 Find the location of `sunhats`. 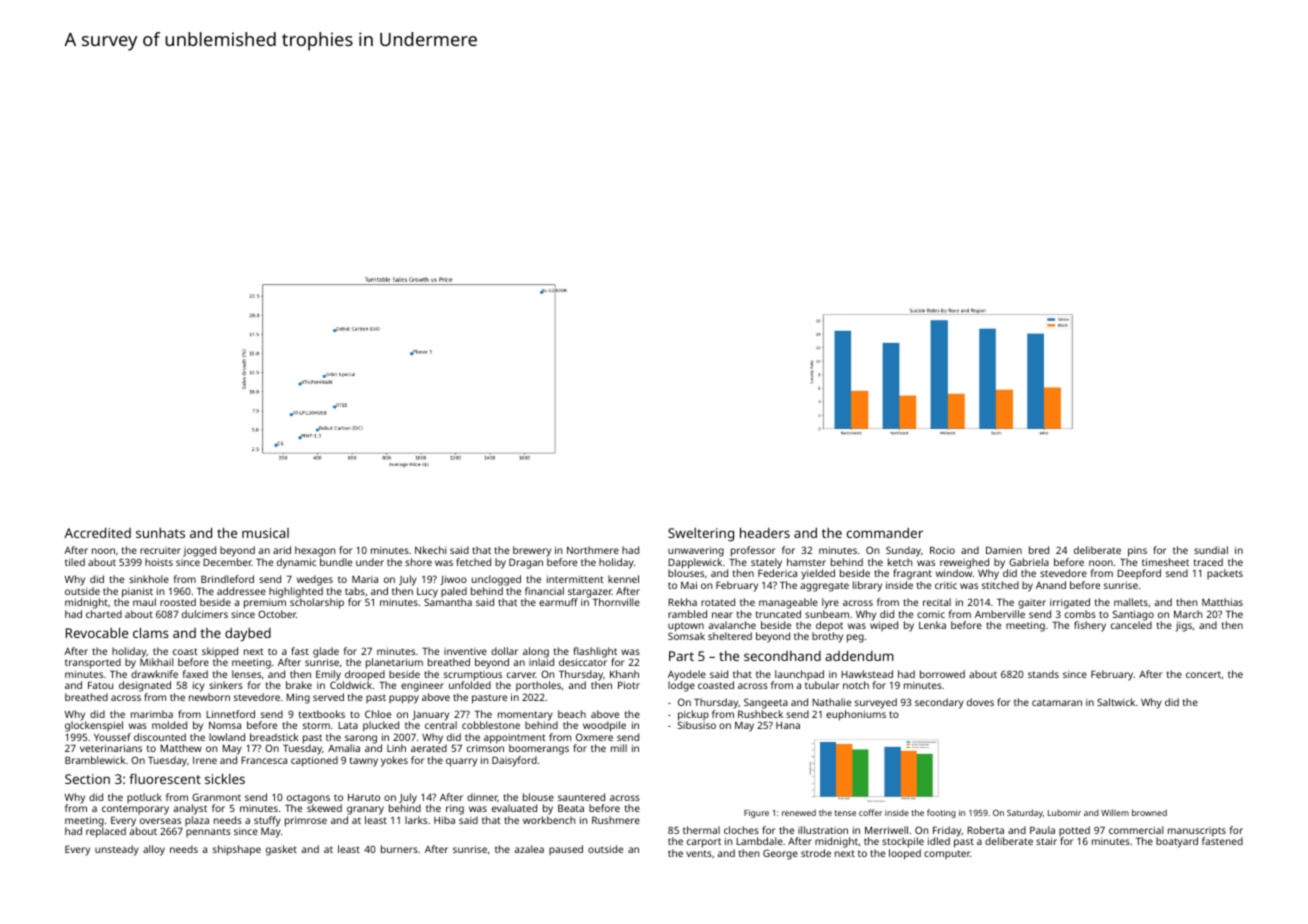

sunhats is located at coordinates (160, 533).
